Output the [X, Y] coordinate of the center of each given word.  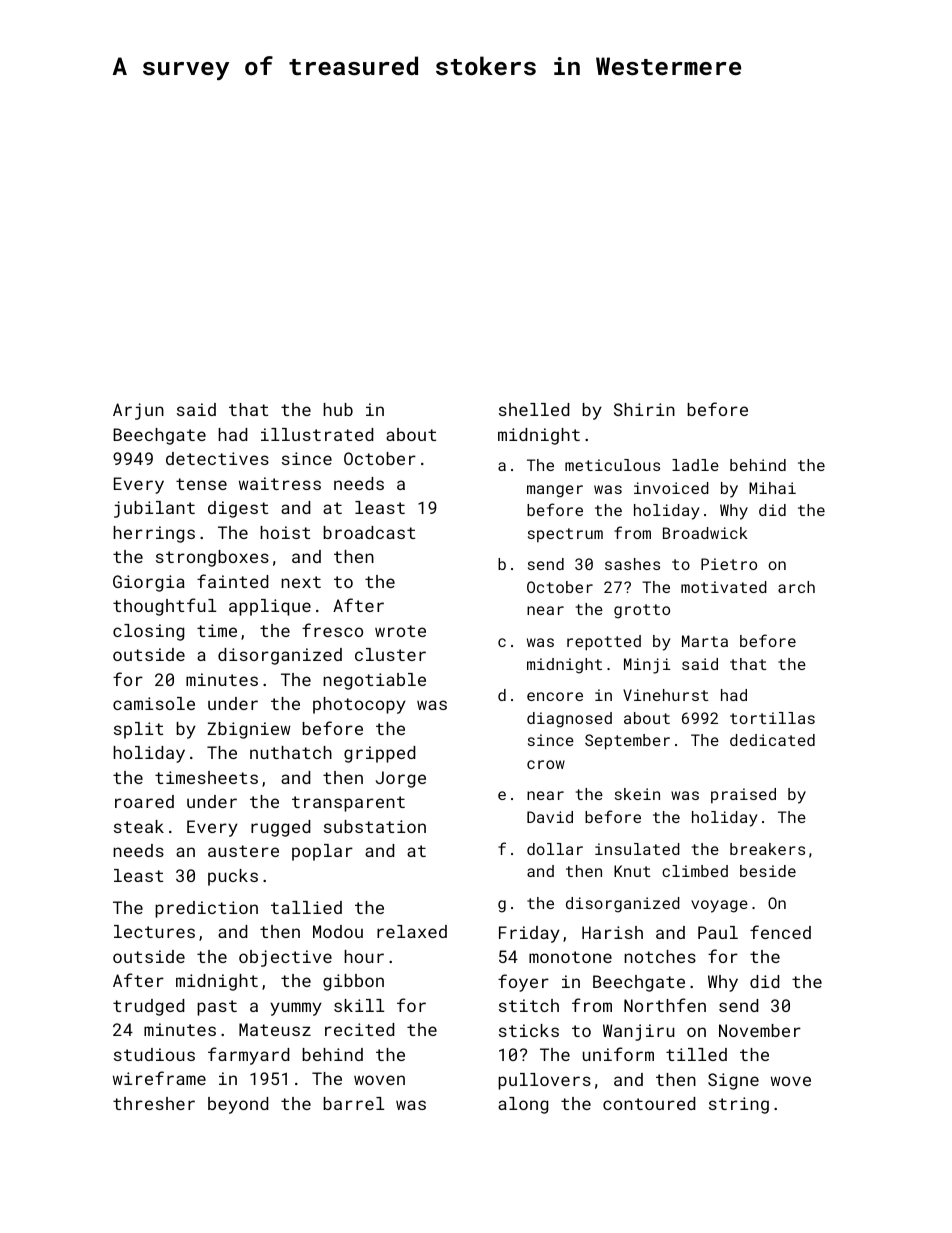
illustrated [317, 434]
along [523, 1105]
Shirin [644, 409]
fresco [332, 630]
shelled [534, 409]
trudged [148, 1007]
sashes [632, 564]
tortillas [772, 718]
